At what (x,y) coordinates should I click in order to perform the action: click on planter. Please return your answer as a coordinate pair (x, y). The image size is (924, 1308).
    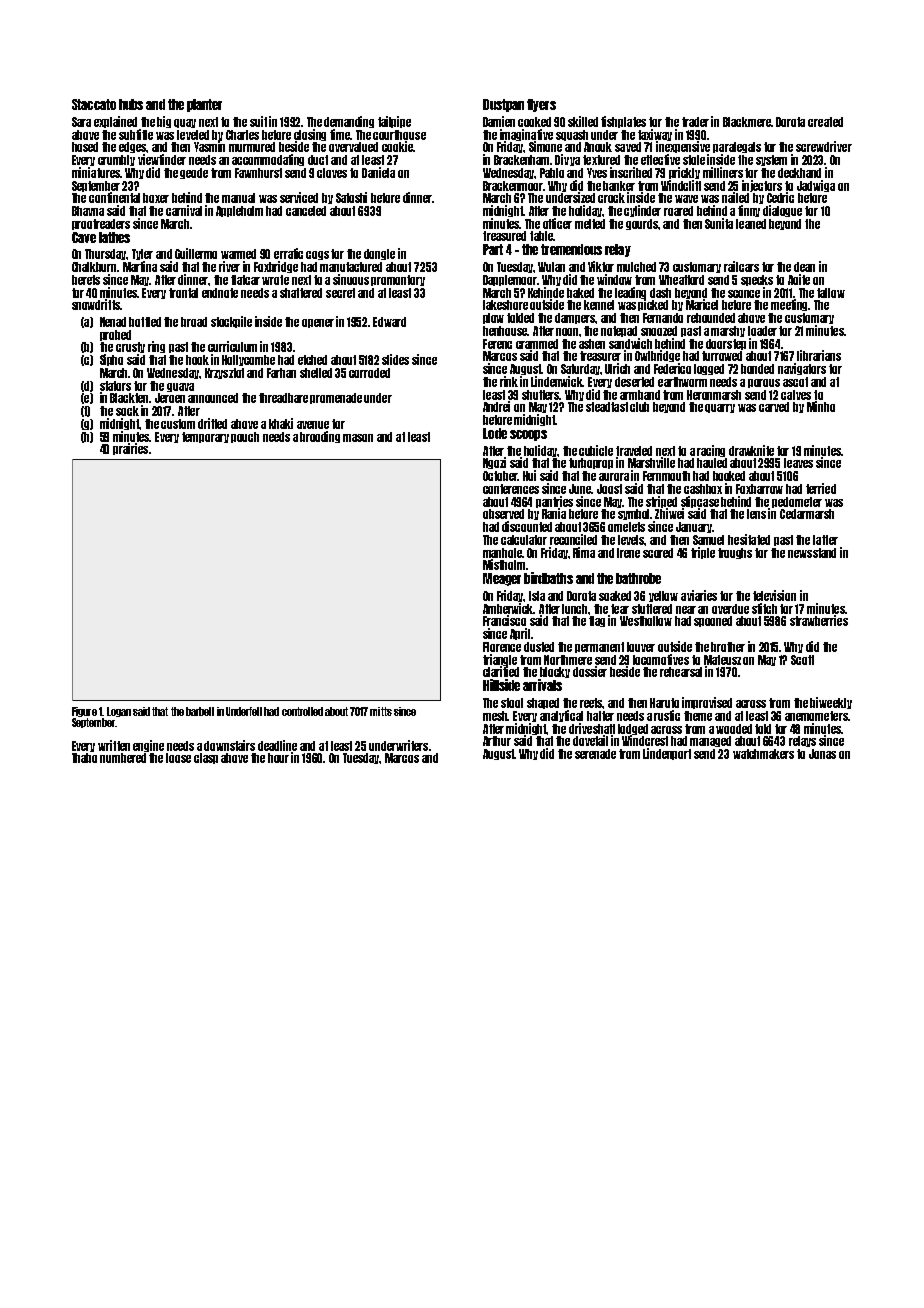
    Looking at the image, I should click on (204, 105).
